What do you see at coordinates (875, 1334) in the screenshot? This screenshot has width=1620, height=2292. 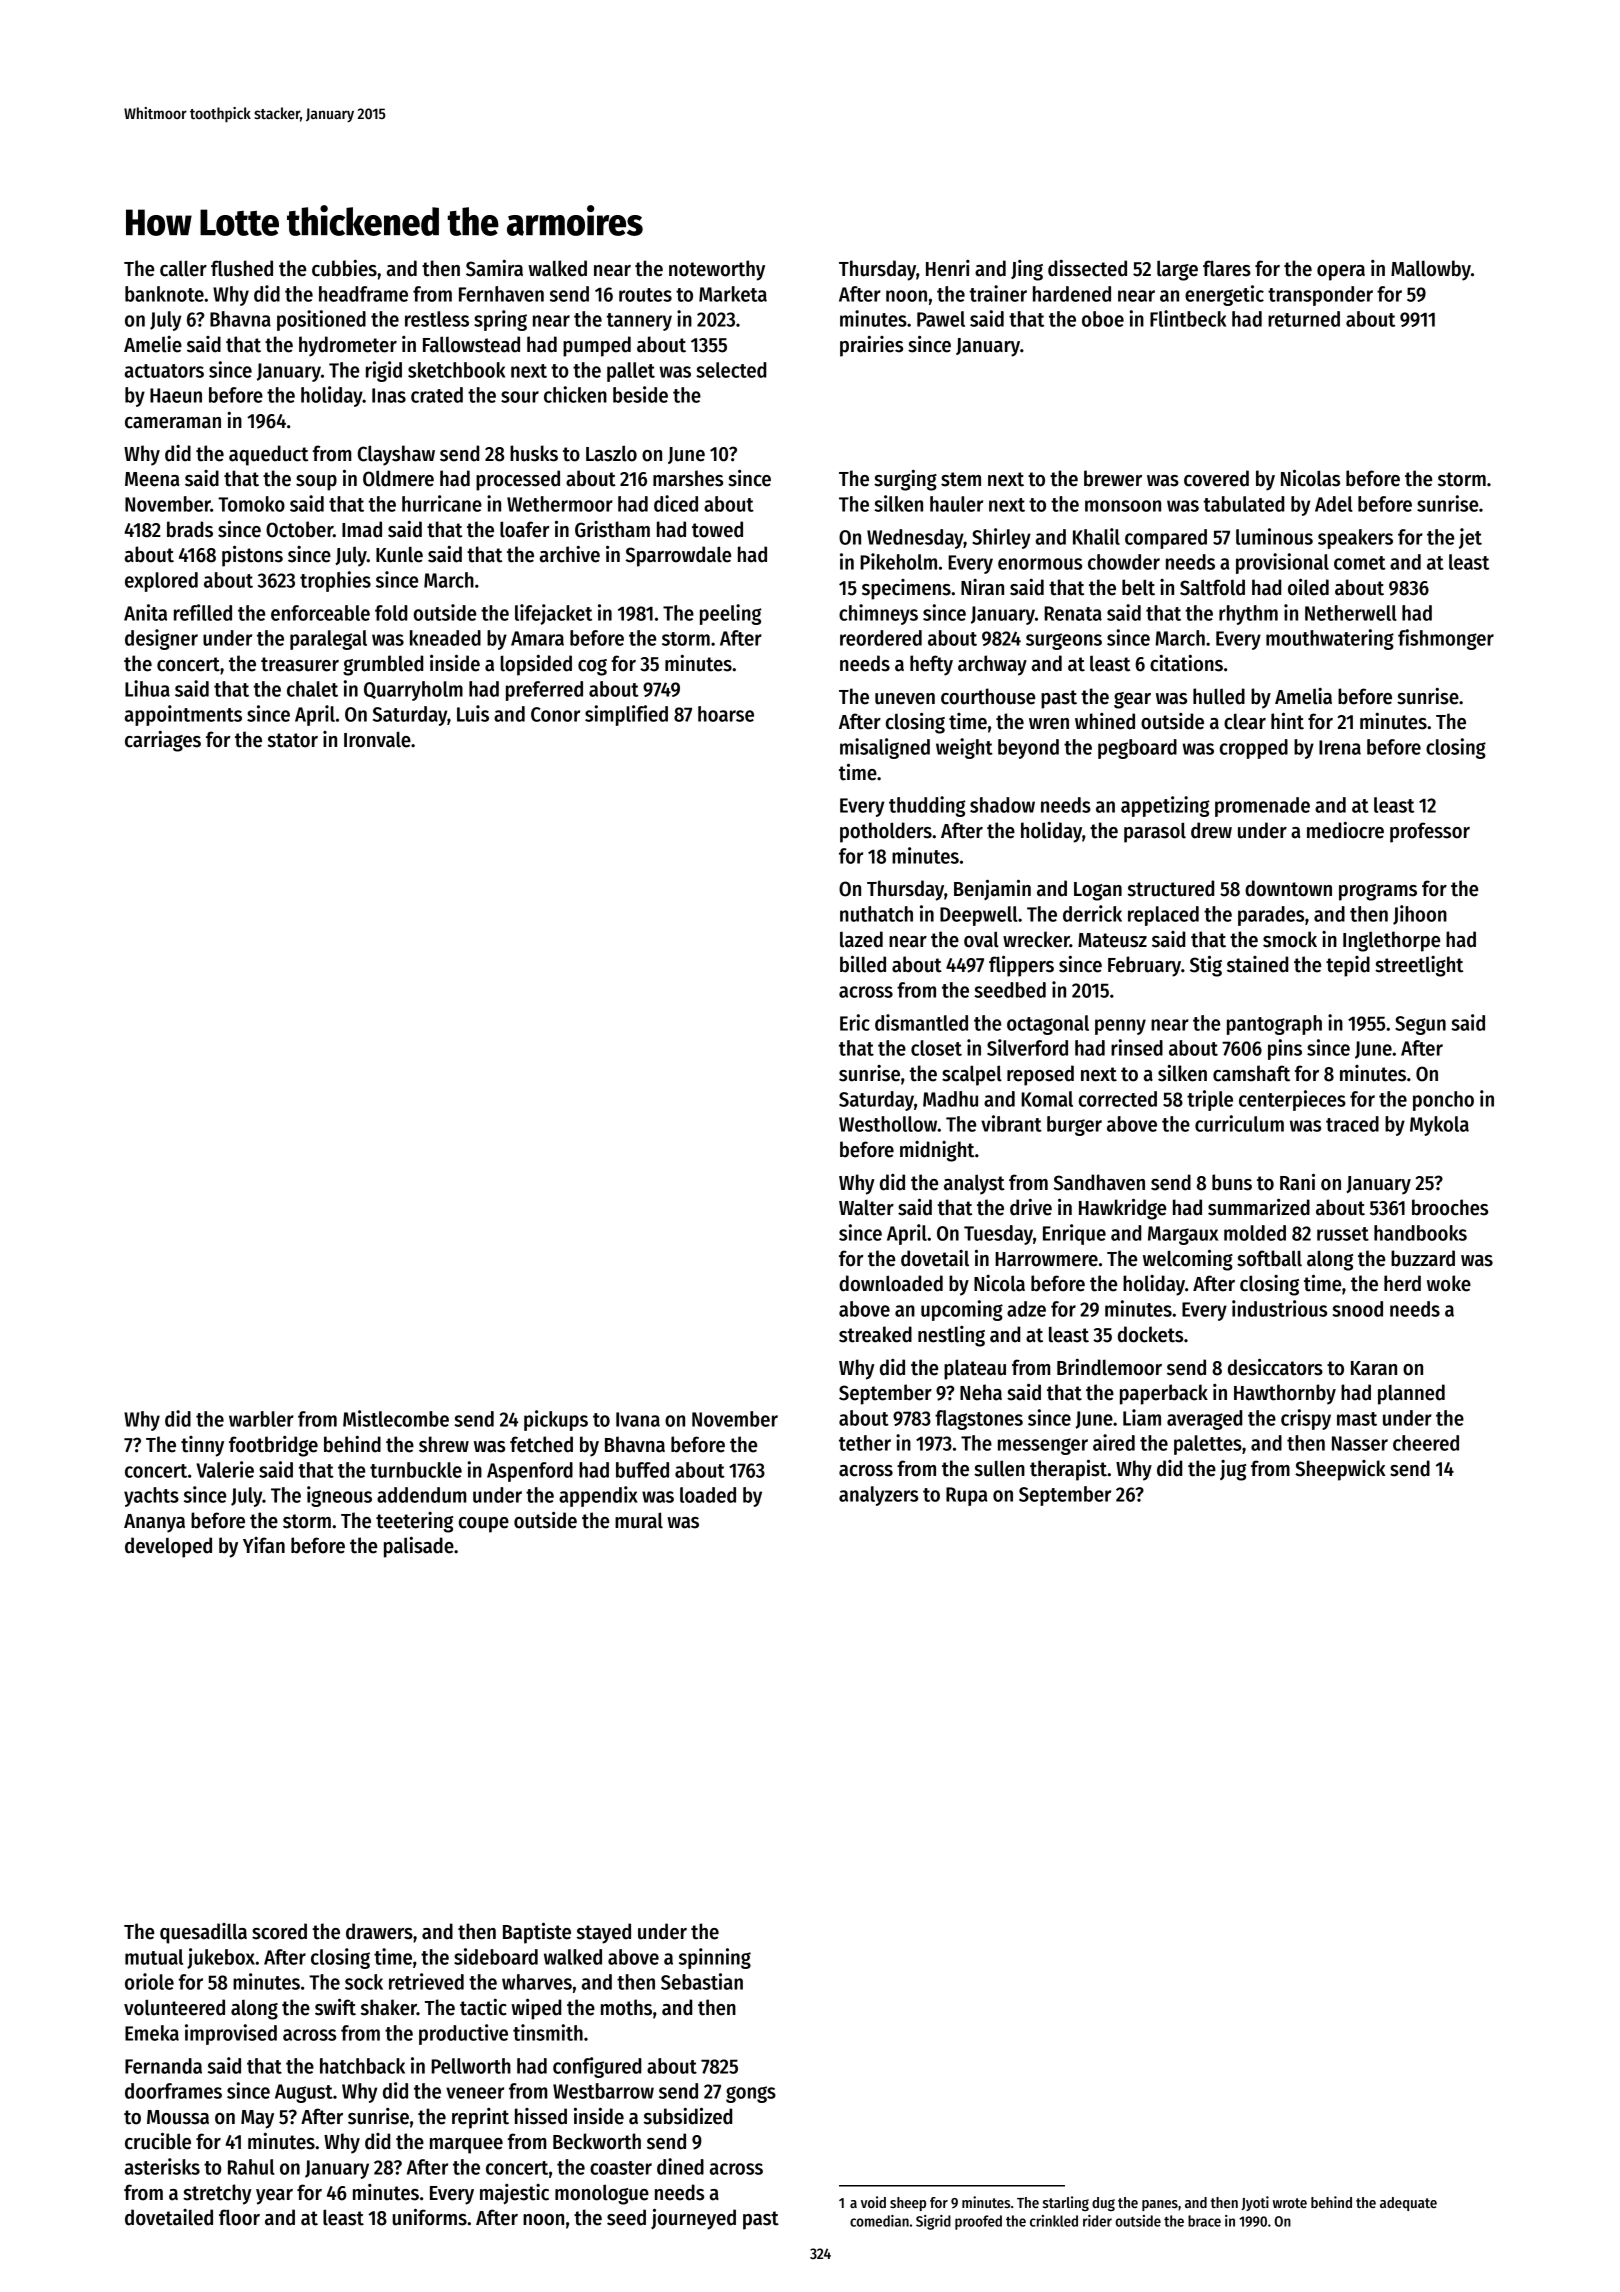 I see `streaked` at bounding box center [875, 1334].
